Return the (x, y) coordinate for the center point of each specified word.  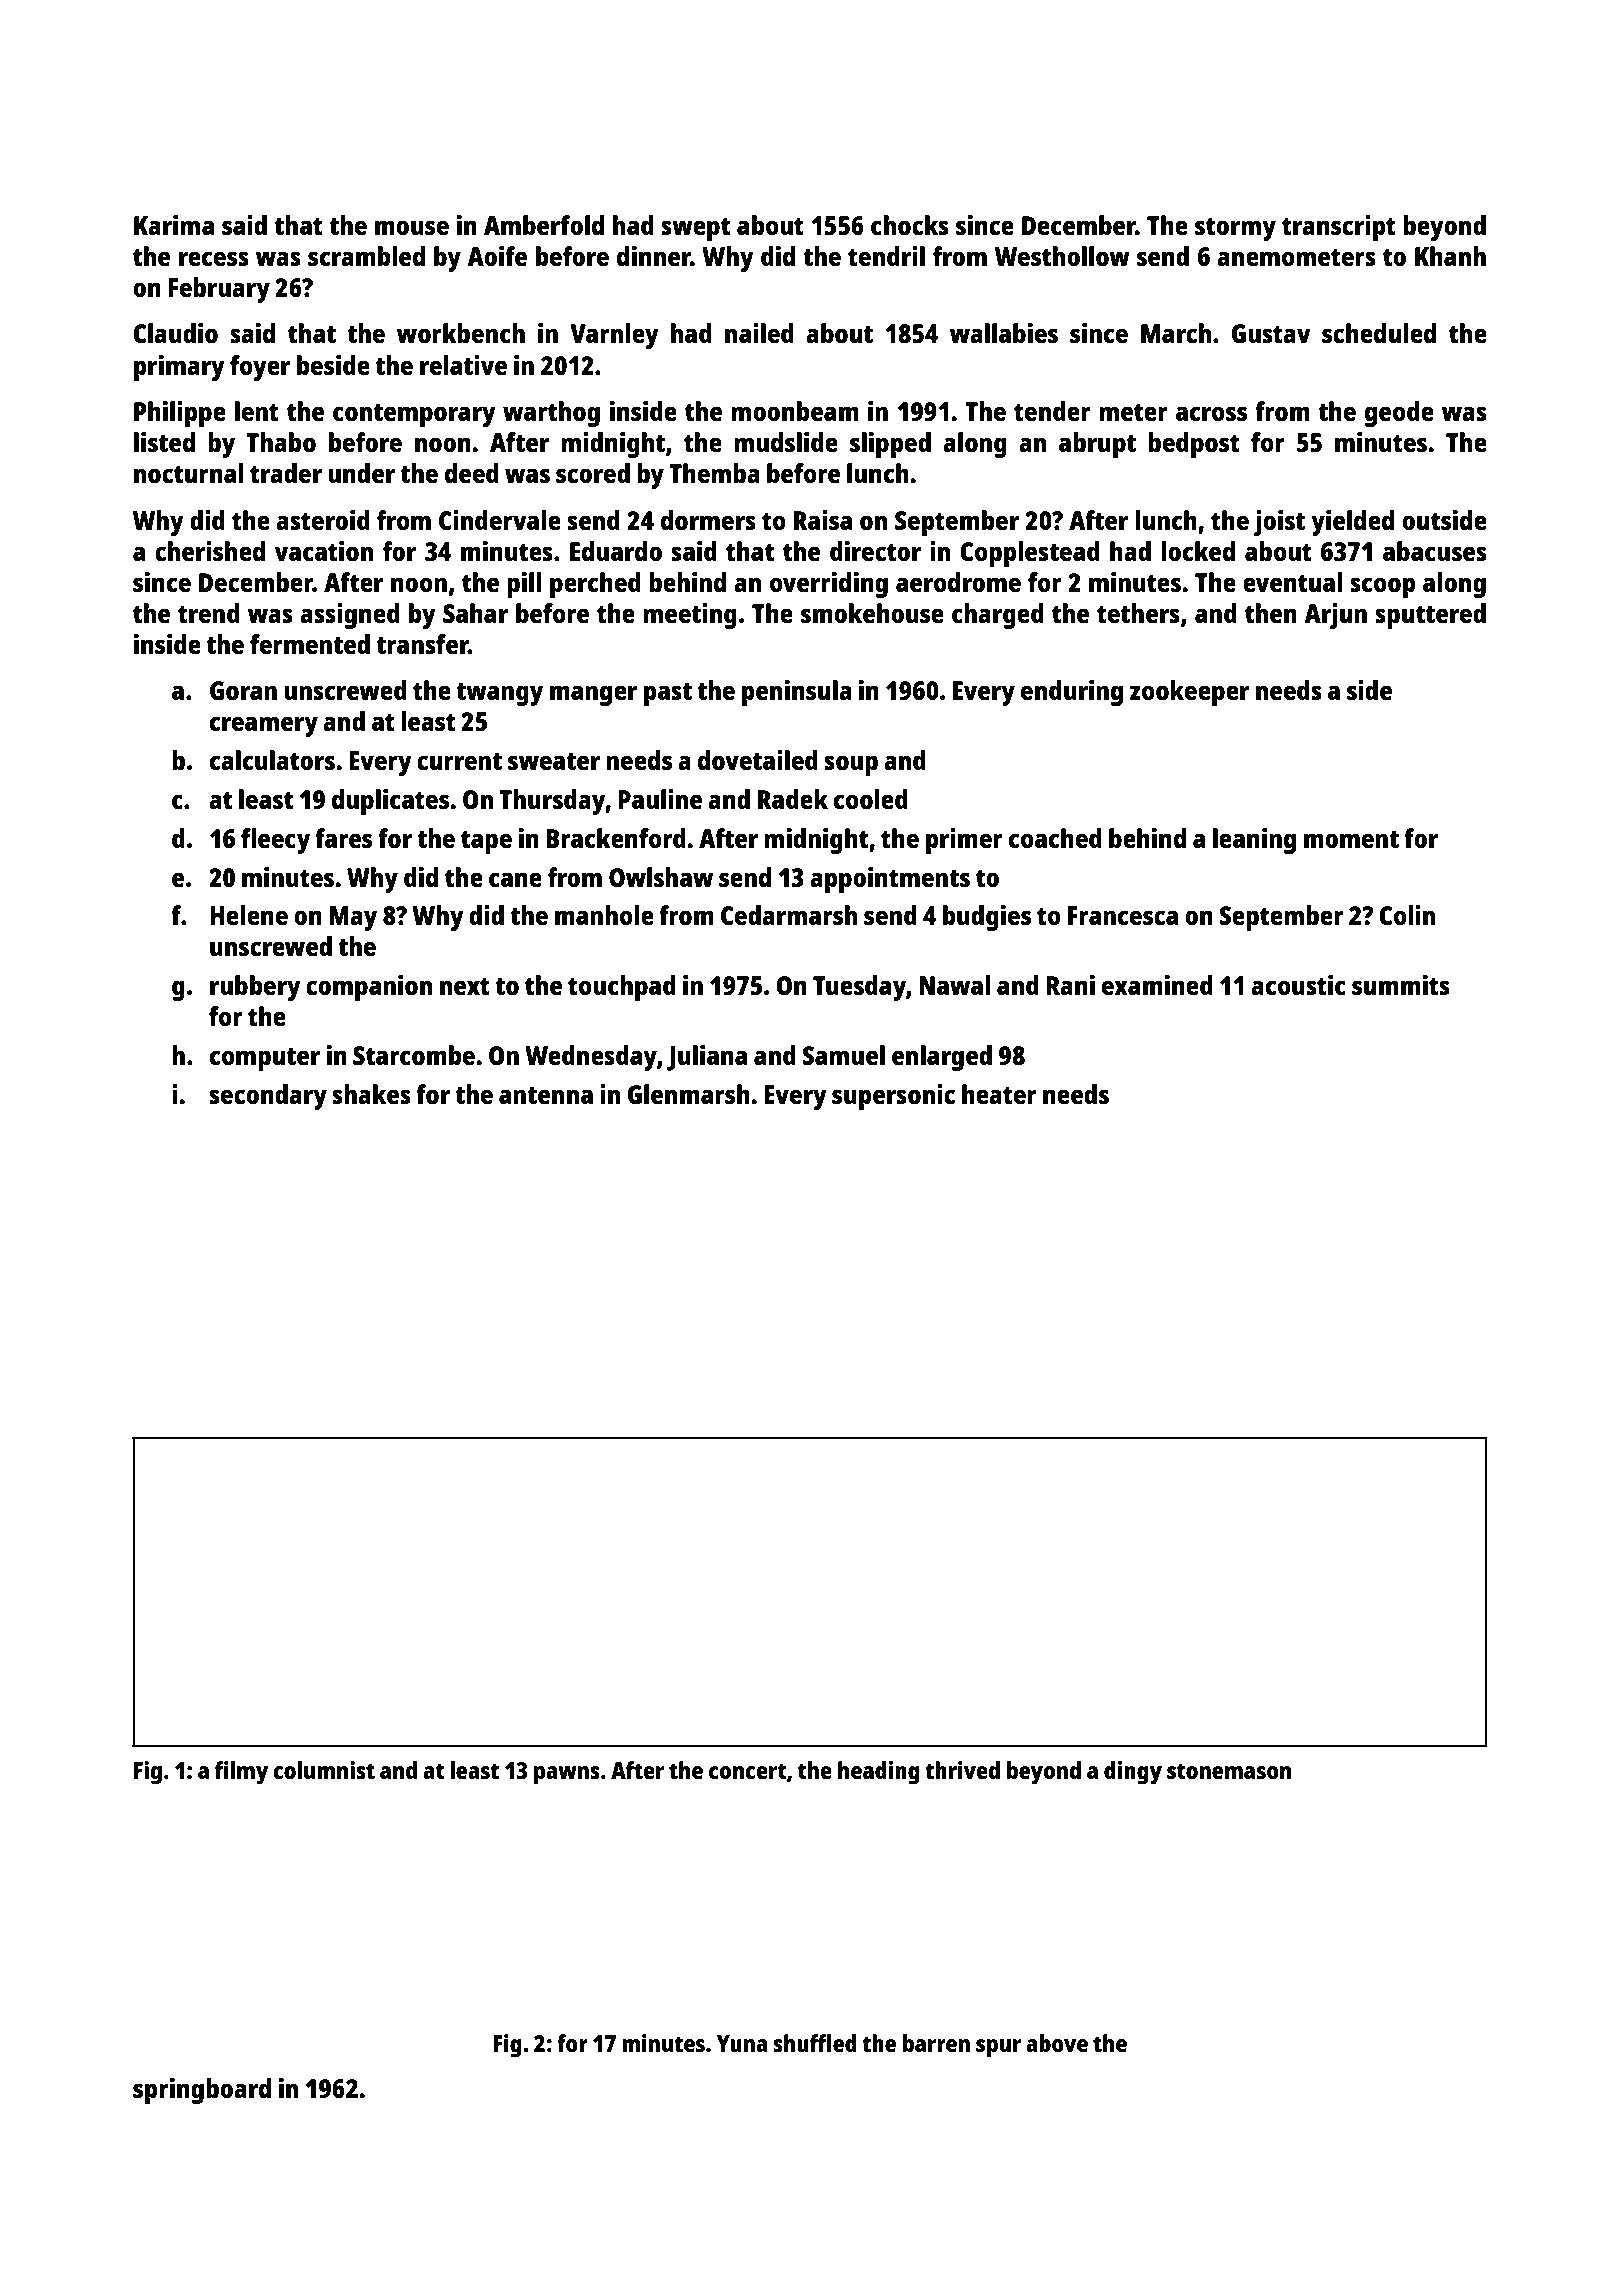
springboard (202, 2091)
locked (1198, 551)
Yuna (742, 2043)
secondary (268, 1097)
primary (179, 368)
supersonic (893, 1097)
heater (999, 1094)
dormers (708, 520)
